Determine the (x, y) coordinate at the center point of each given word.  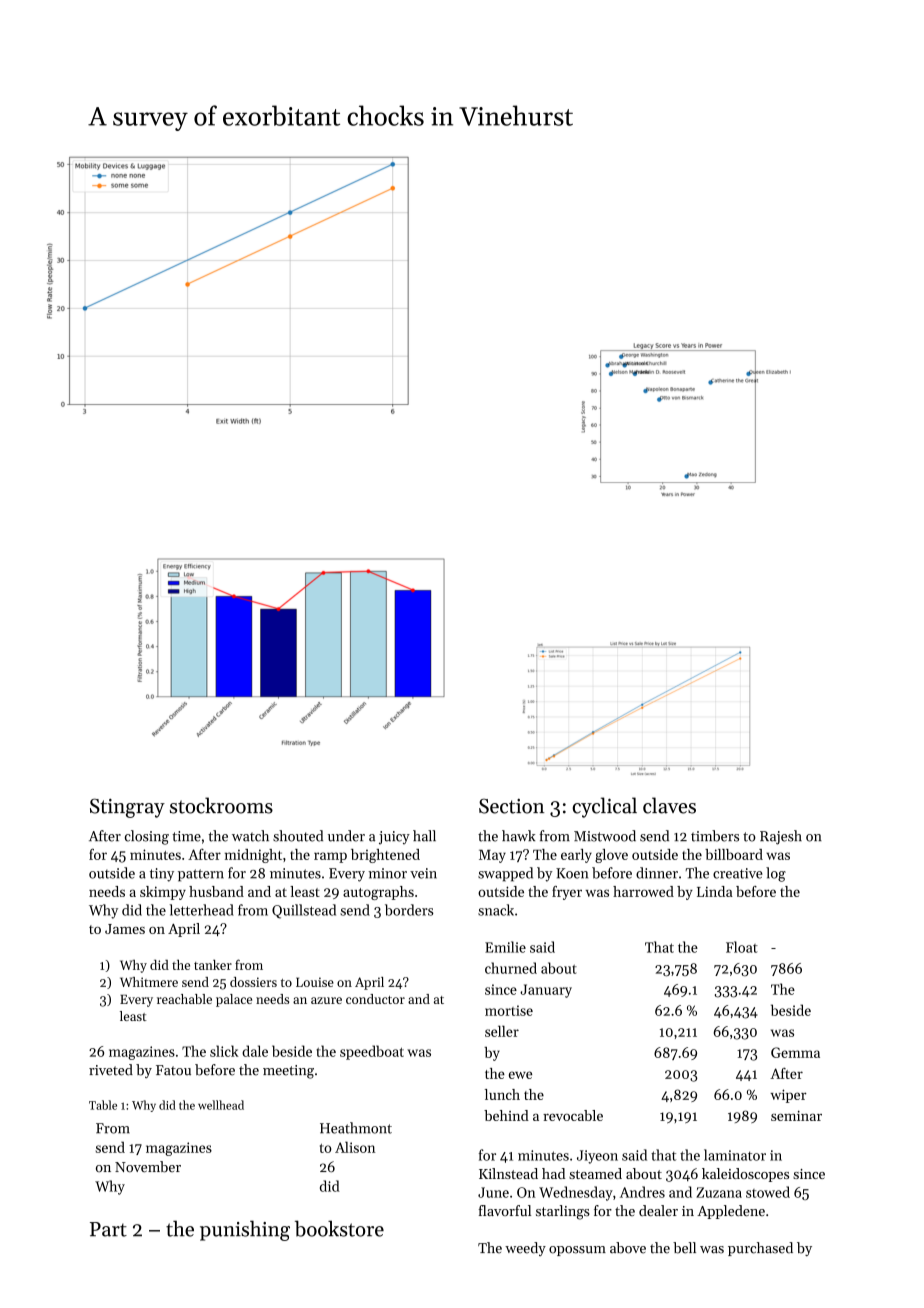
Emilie (505, 947)
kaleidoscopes (745, 1175)
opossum (577, 1251)
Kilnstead (508, 1173)
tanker (213, 965)
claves (669, 805)
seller (502, 1031)
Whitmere (149, 982)
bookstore (339, 1228)
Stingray (127, 808)
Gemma (795, 1052)
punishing (245, 1230)
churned (511, 968)
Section (512, 806)
